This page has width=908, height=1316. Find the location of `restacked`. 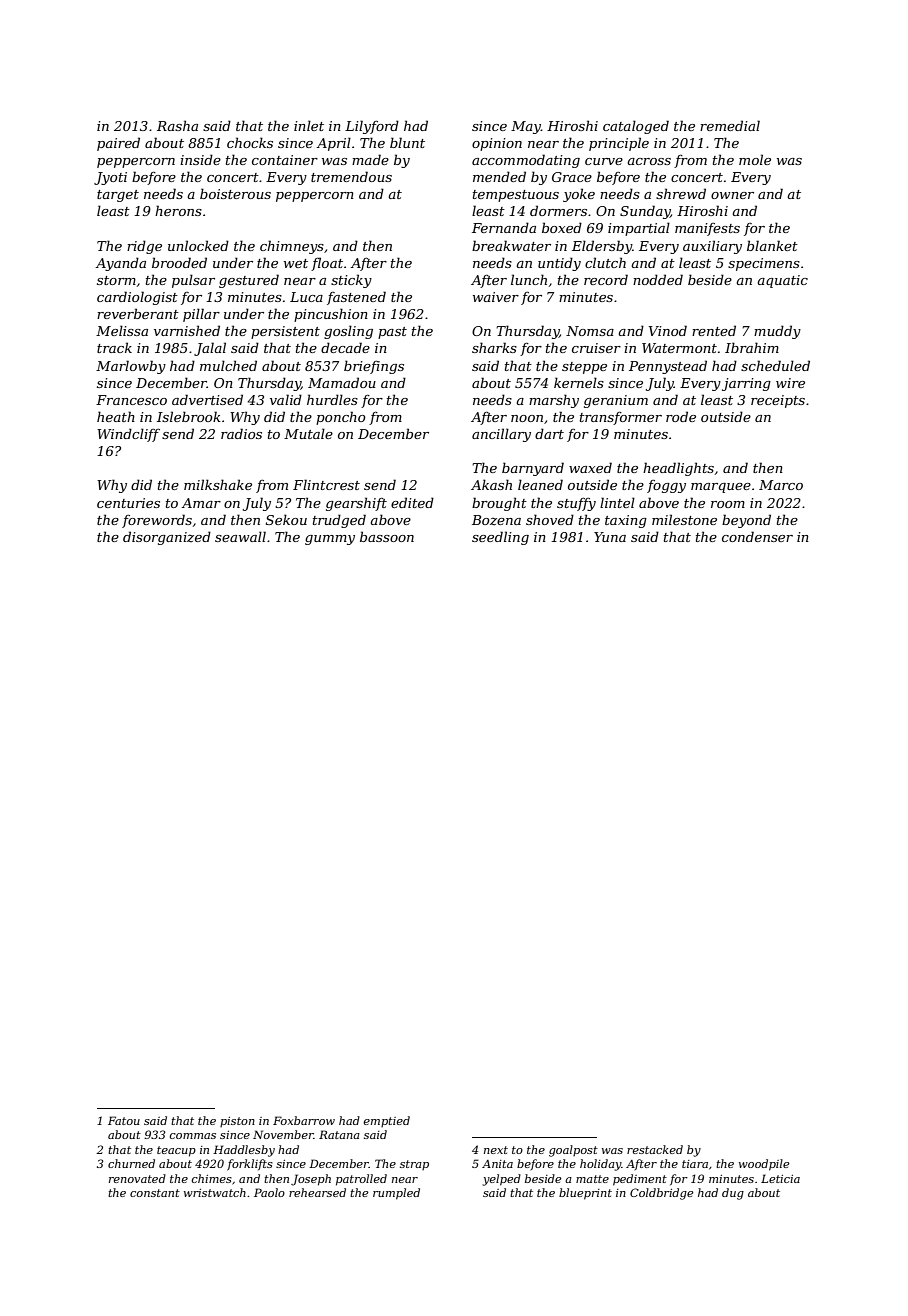

restacked is located at coordinates (655, 1149).
